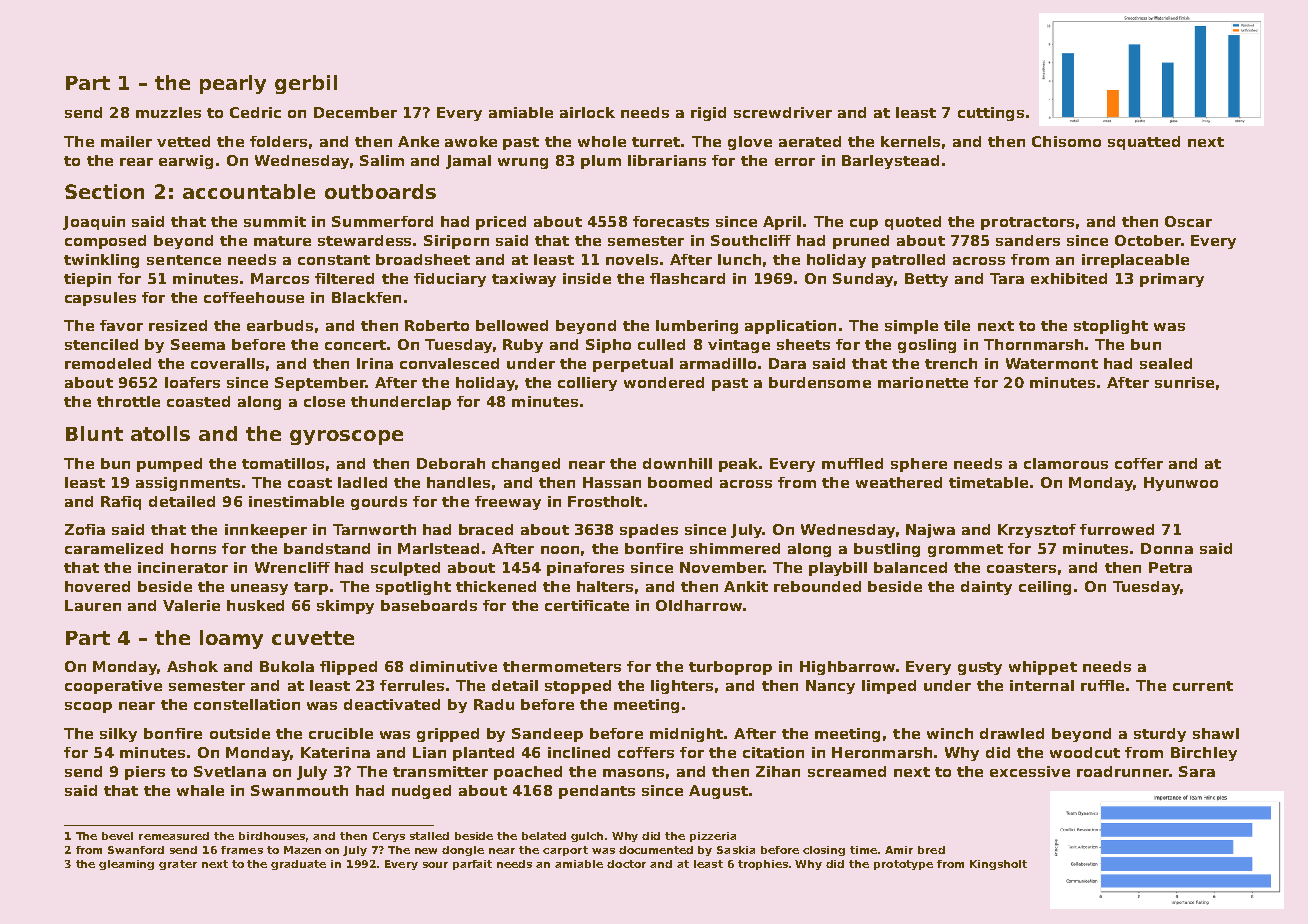 This document has width=1308, height=924. I want to click on loamy, so click(231, 639).
